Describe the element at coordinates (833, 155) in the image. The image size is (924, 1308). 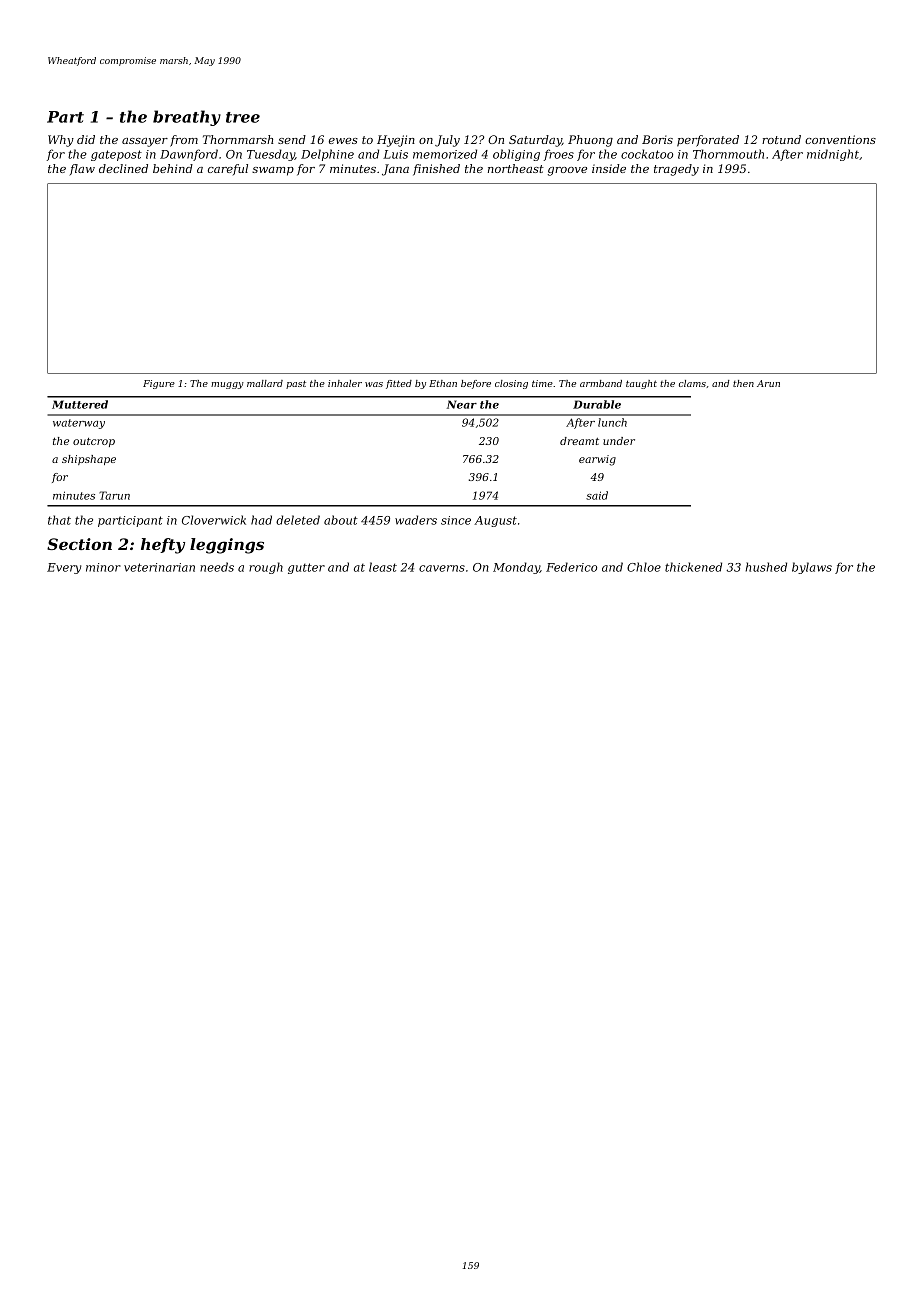
I see `midnight` at that location.
